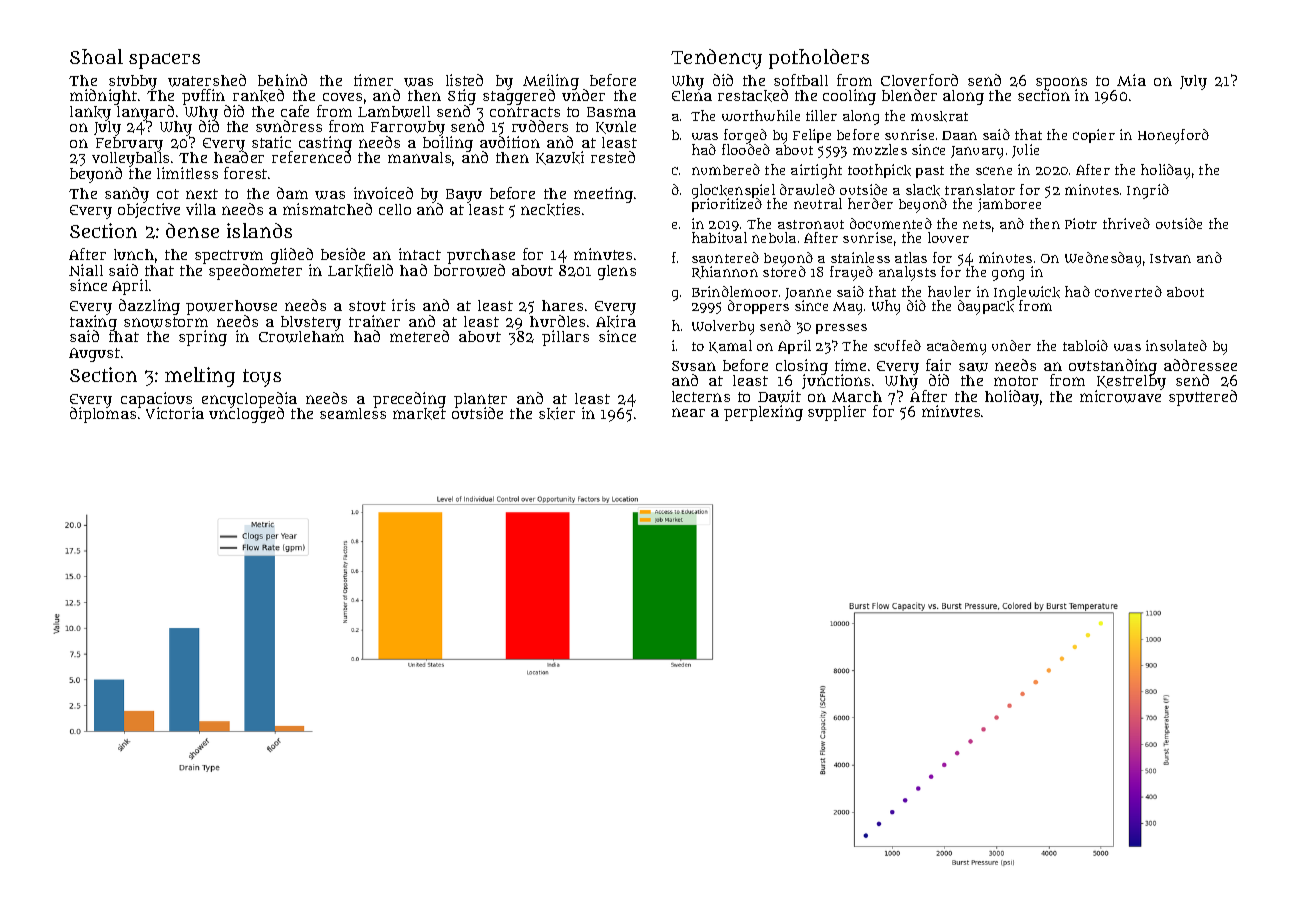 The width and height of the screenshot is (1308, 924). I want to click on Farrowby, so click(408, 129).
